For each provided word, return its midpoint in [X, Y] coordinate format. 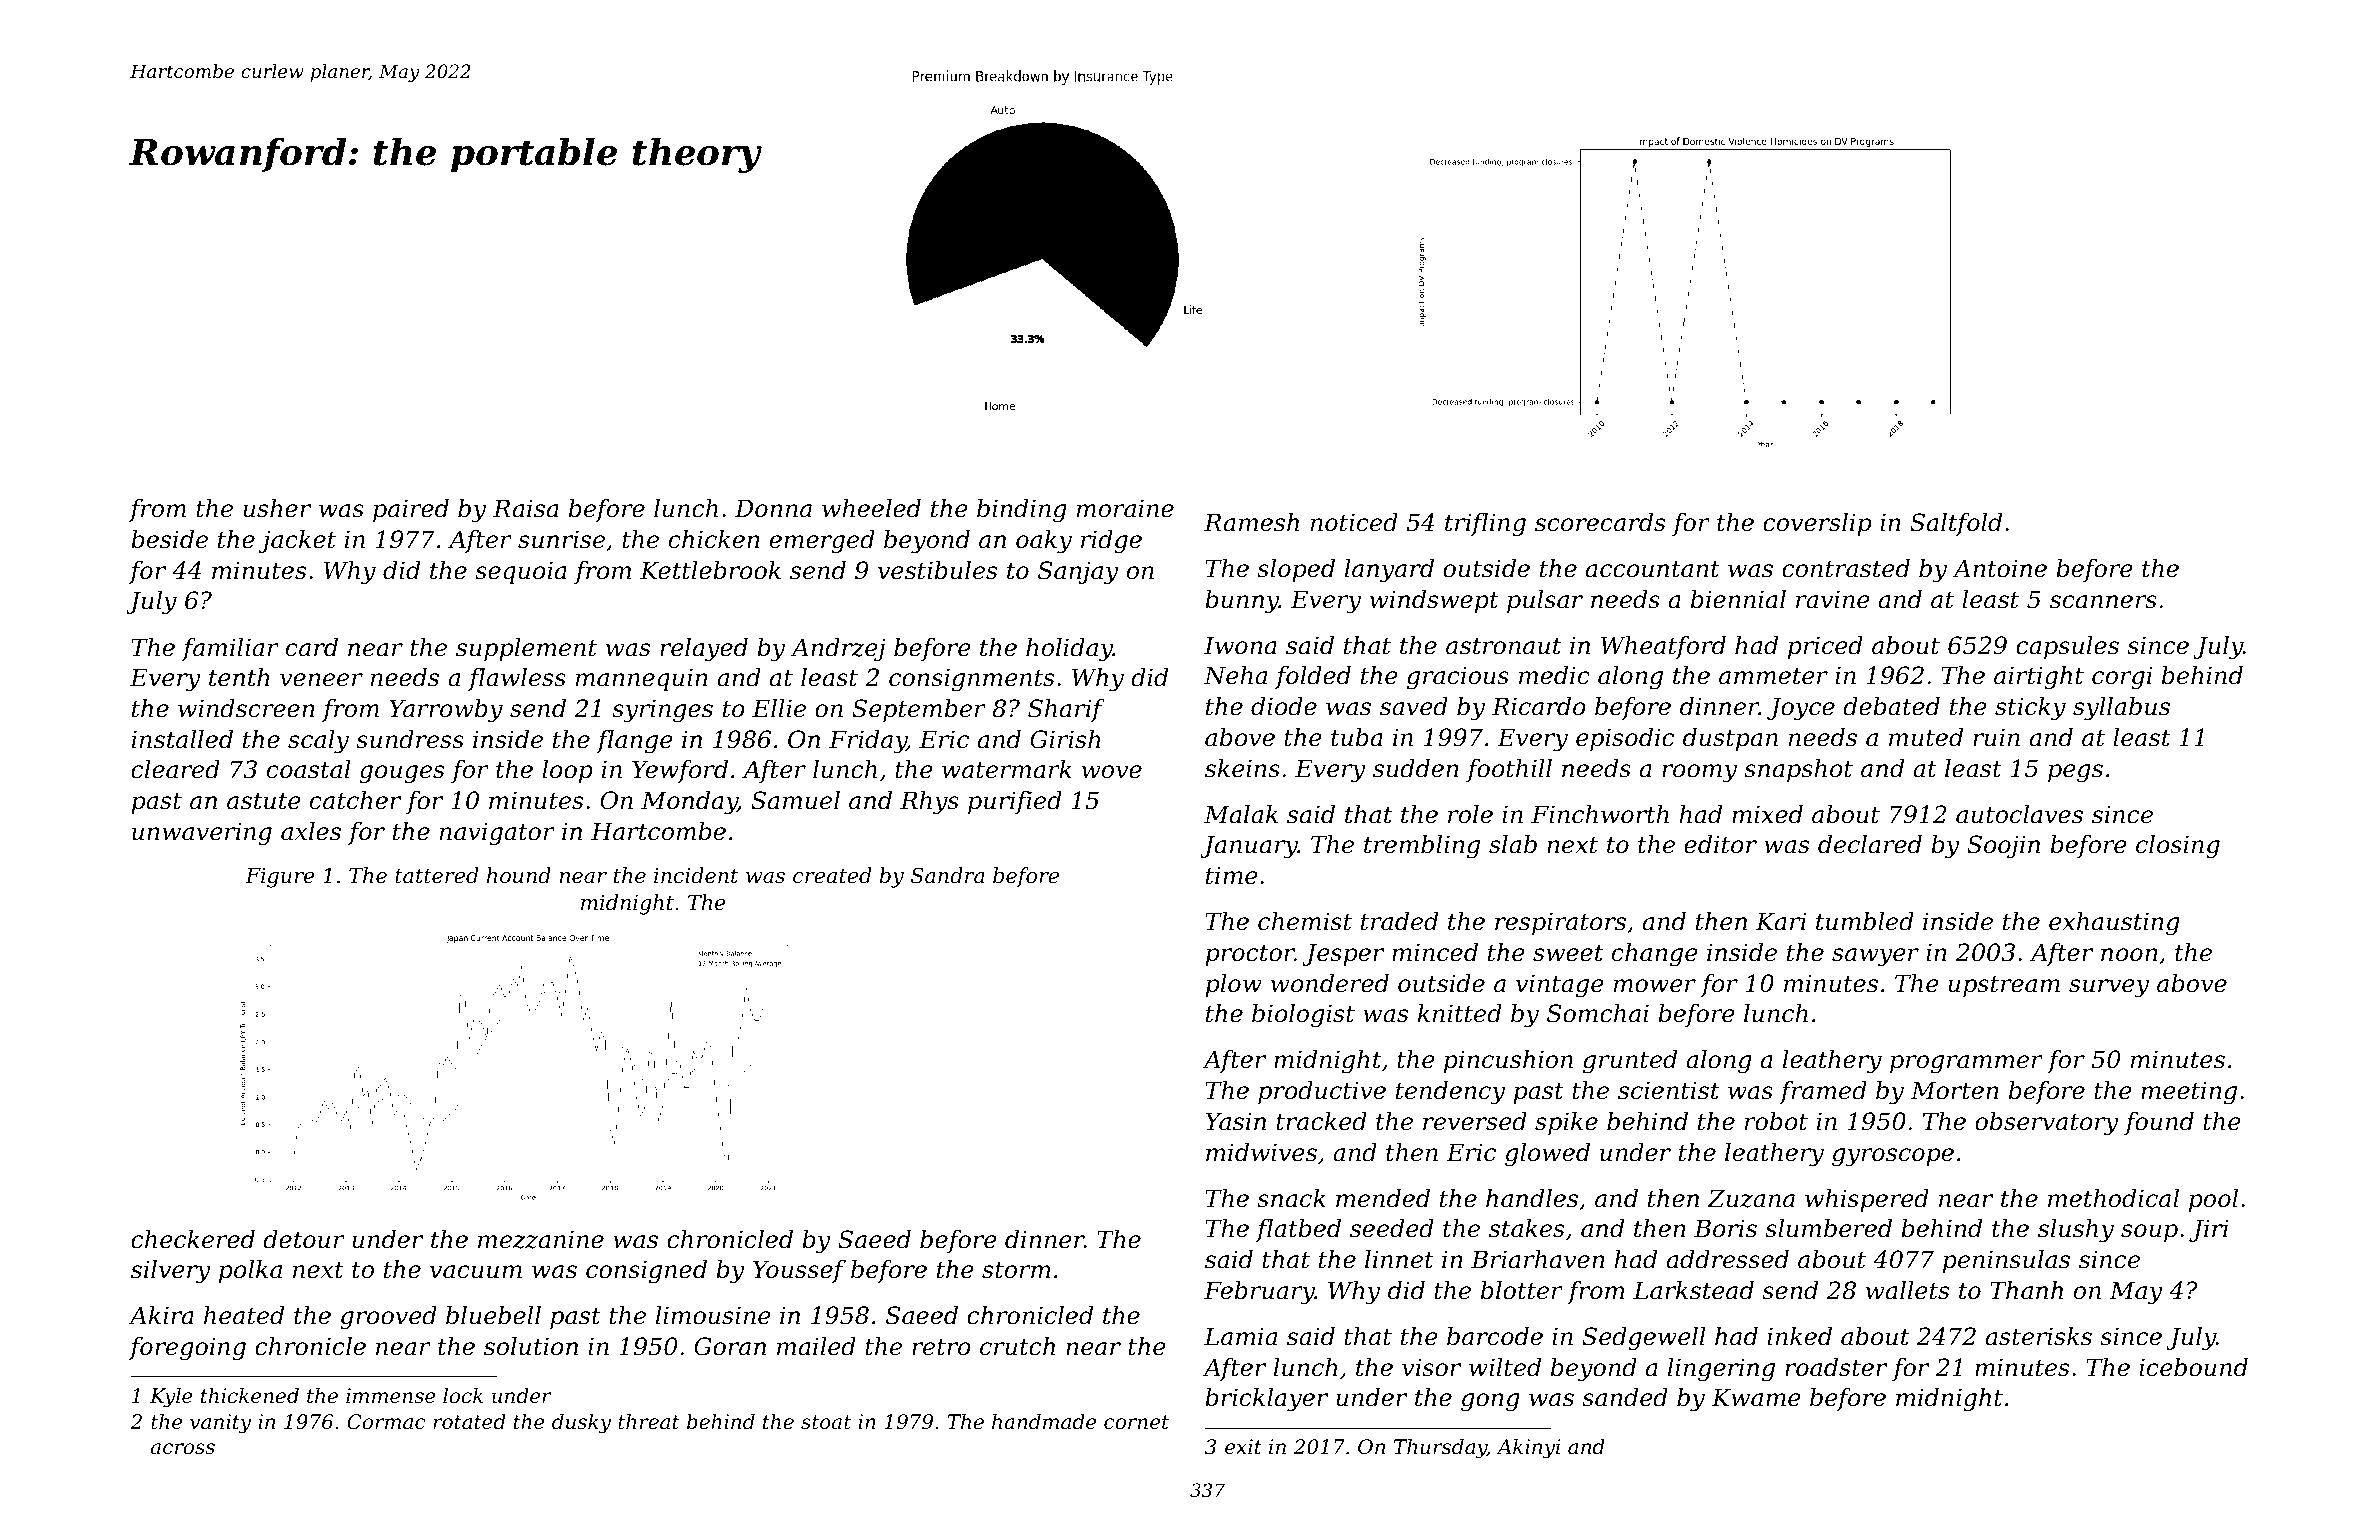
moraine [1125, 508]
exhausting [2114, 924]
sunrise [561, 539]
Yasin [1236, 1121]
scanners [2103, 602]
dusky [581, 1424]
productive [1322, 1092]
